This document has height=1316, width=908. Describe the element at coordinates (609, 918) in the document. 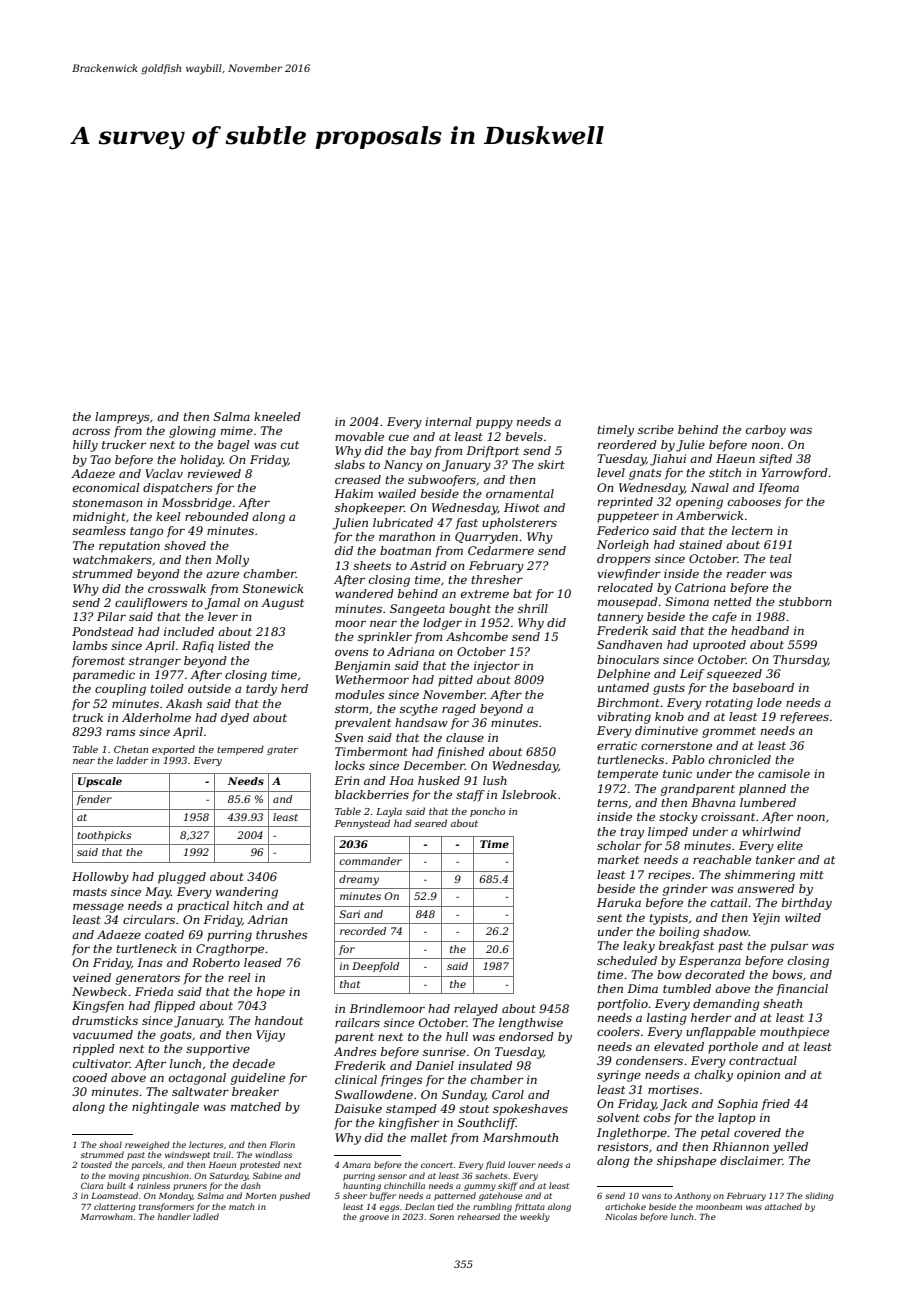

I see `sent` at that location.
